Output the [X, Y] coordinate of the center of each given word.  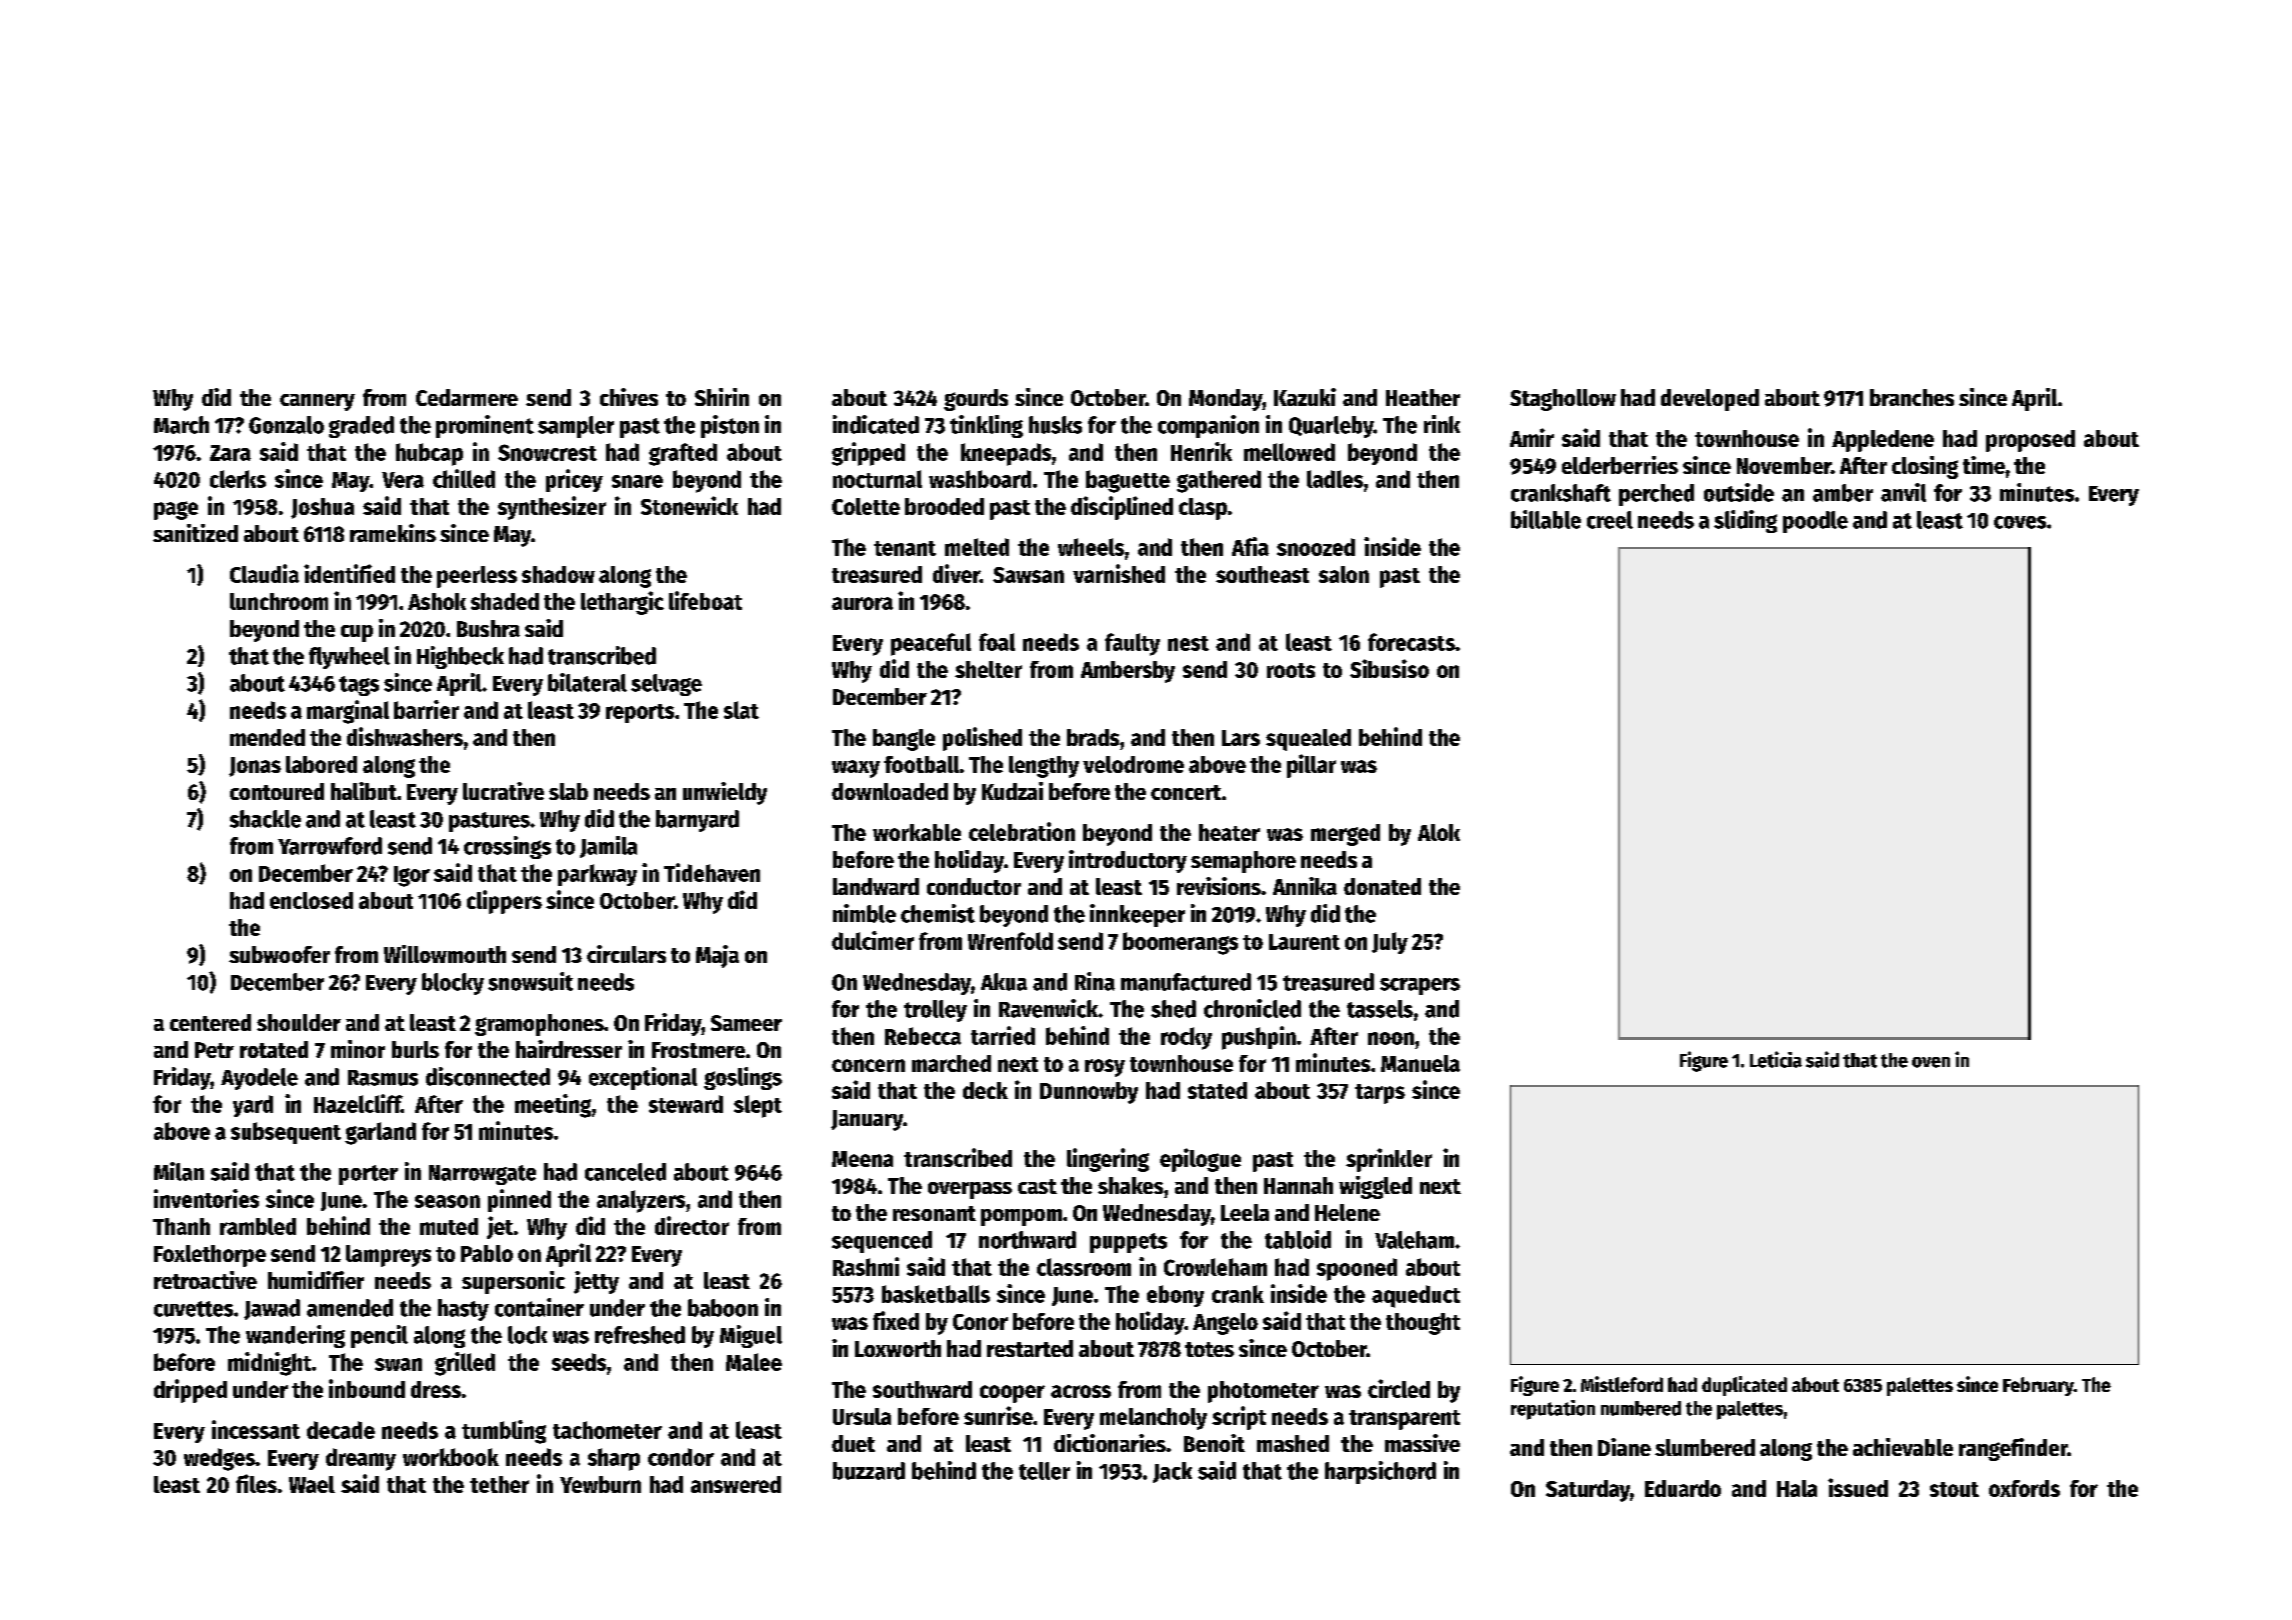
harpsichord [1380, 1472]
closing [1925, 467]
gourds [976, 400]
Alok [1439, 832]
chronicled [1252, 1008]
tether [499, 1484]
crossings [507, 847]
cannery [317, 402]
